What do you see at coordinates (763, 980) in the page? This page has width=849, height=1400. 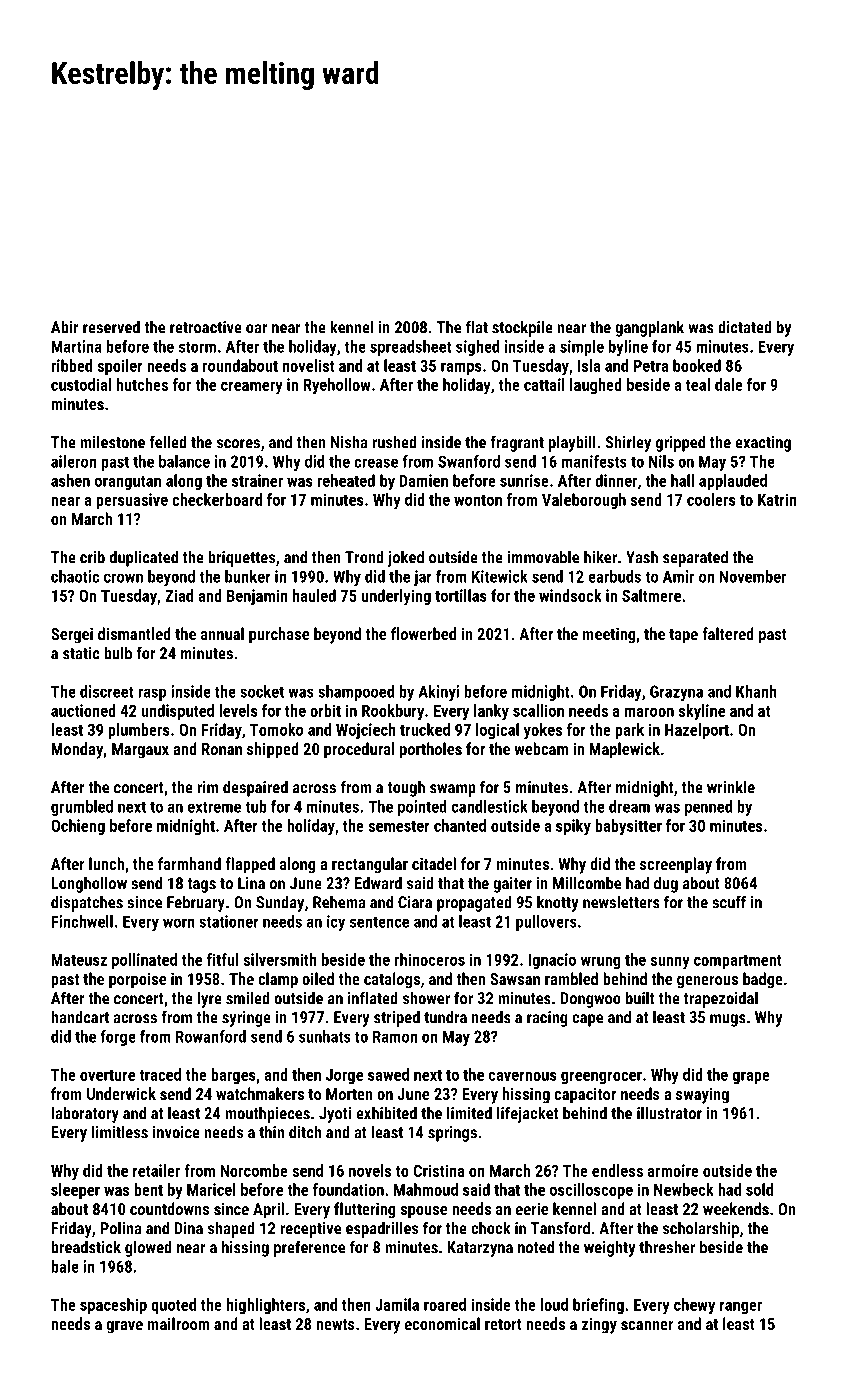 I see `badge` at bounding box center [763, 980].
